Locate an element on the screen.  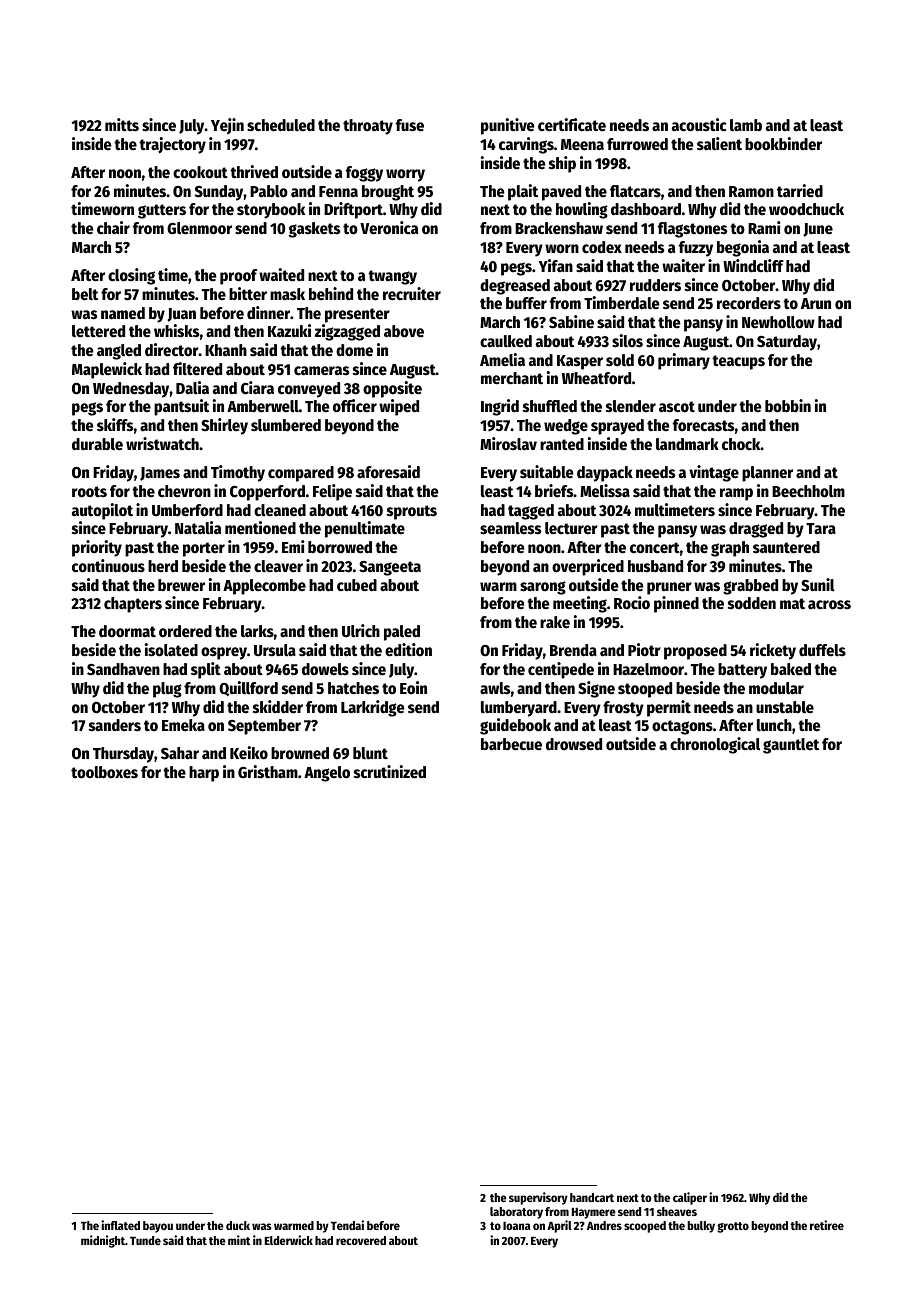
Tara is located at coordinates (821, 528).
